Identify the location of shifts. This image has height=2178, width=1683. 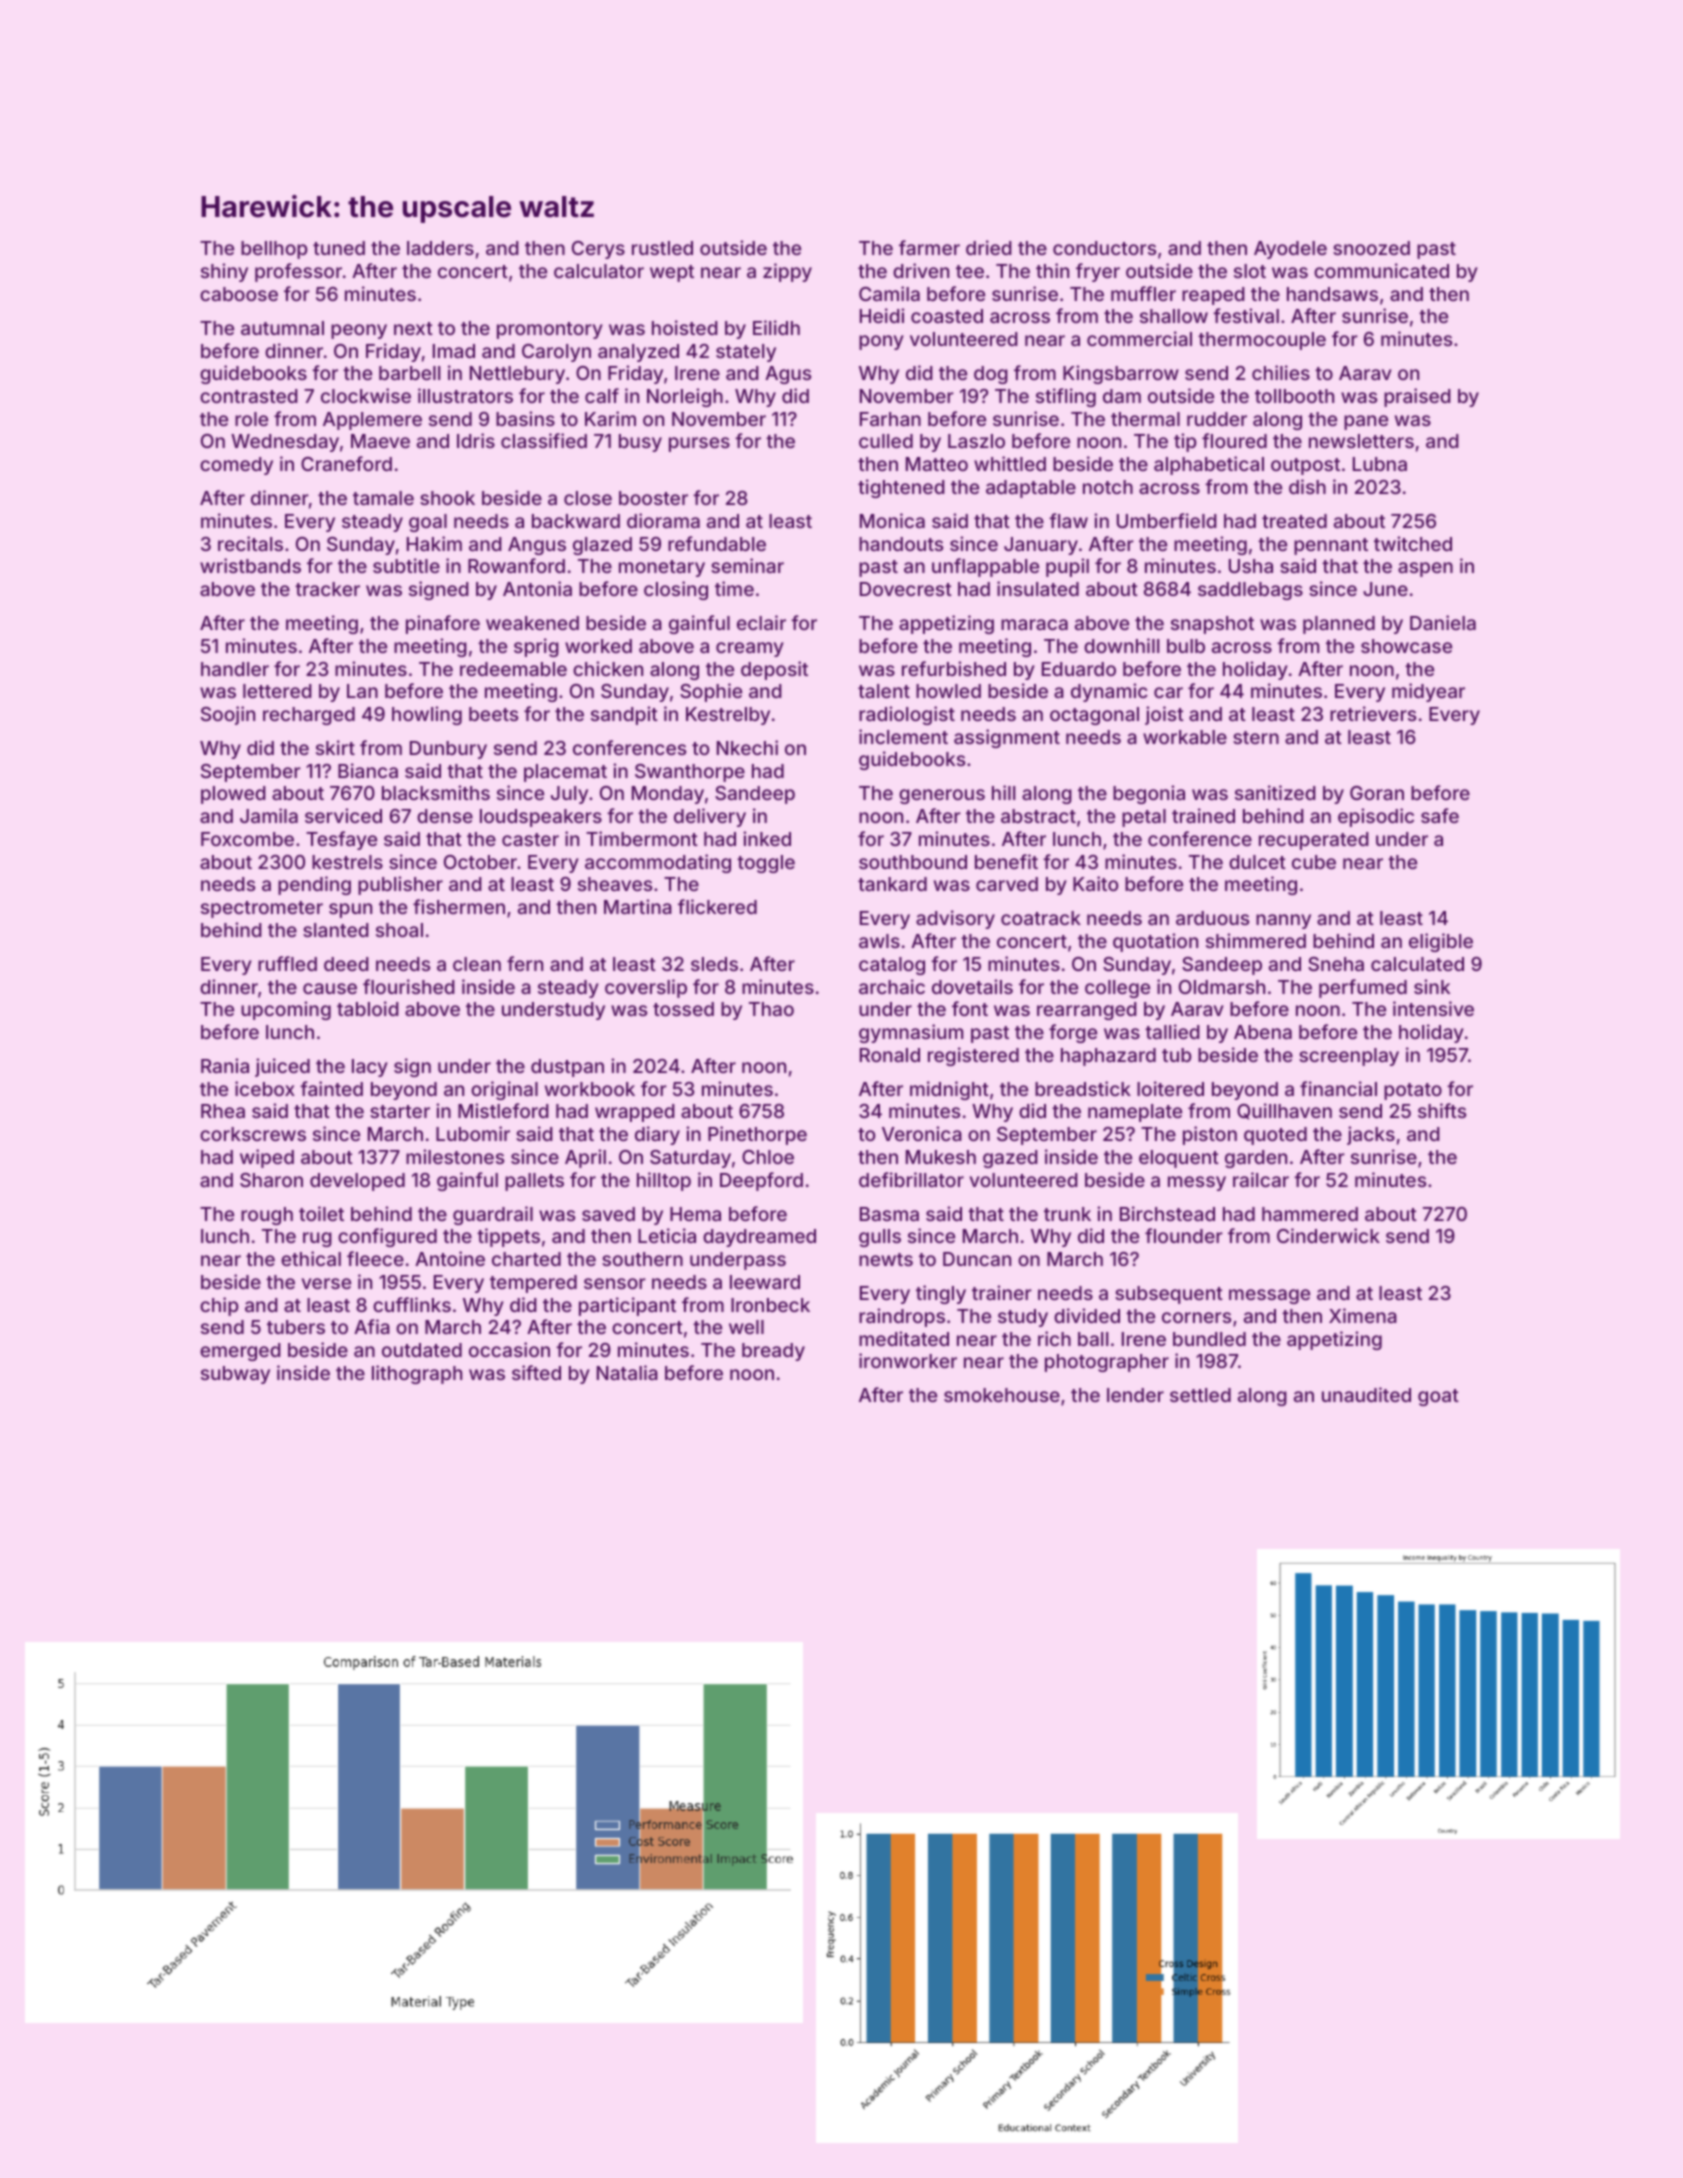
(1442, 1110).
